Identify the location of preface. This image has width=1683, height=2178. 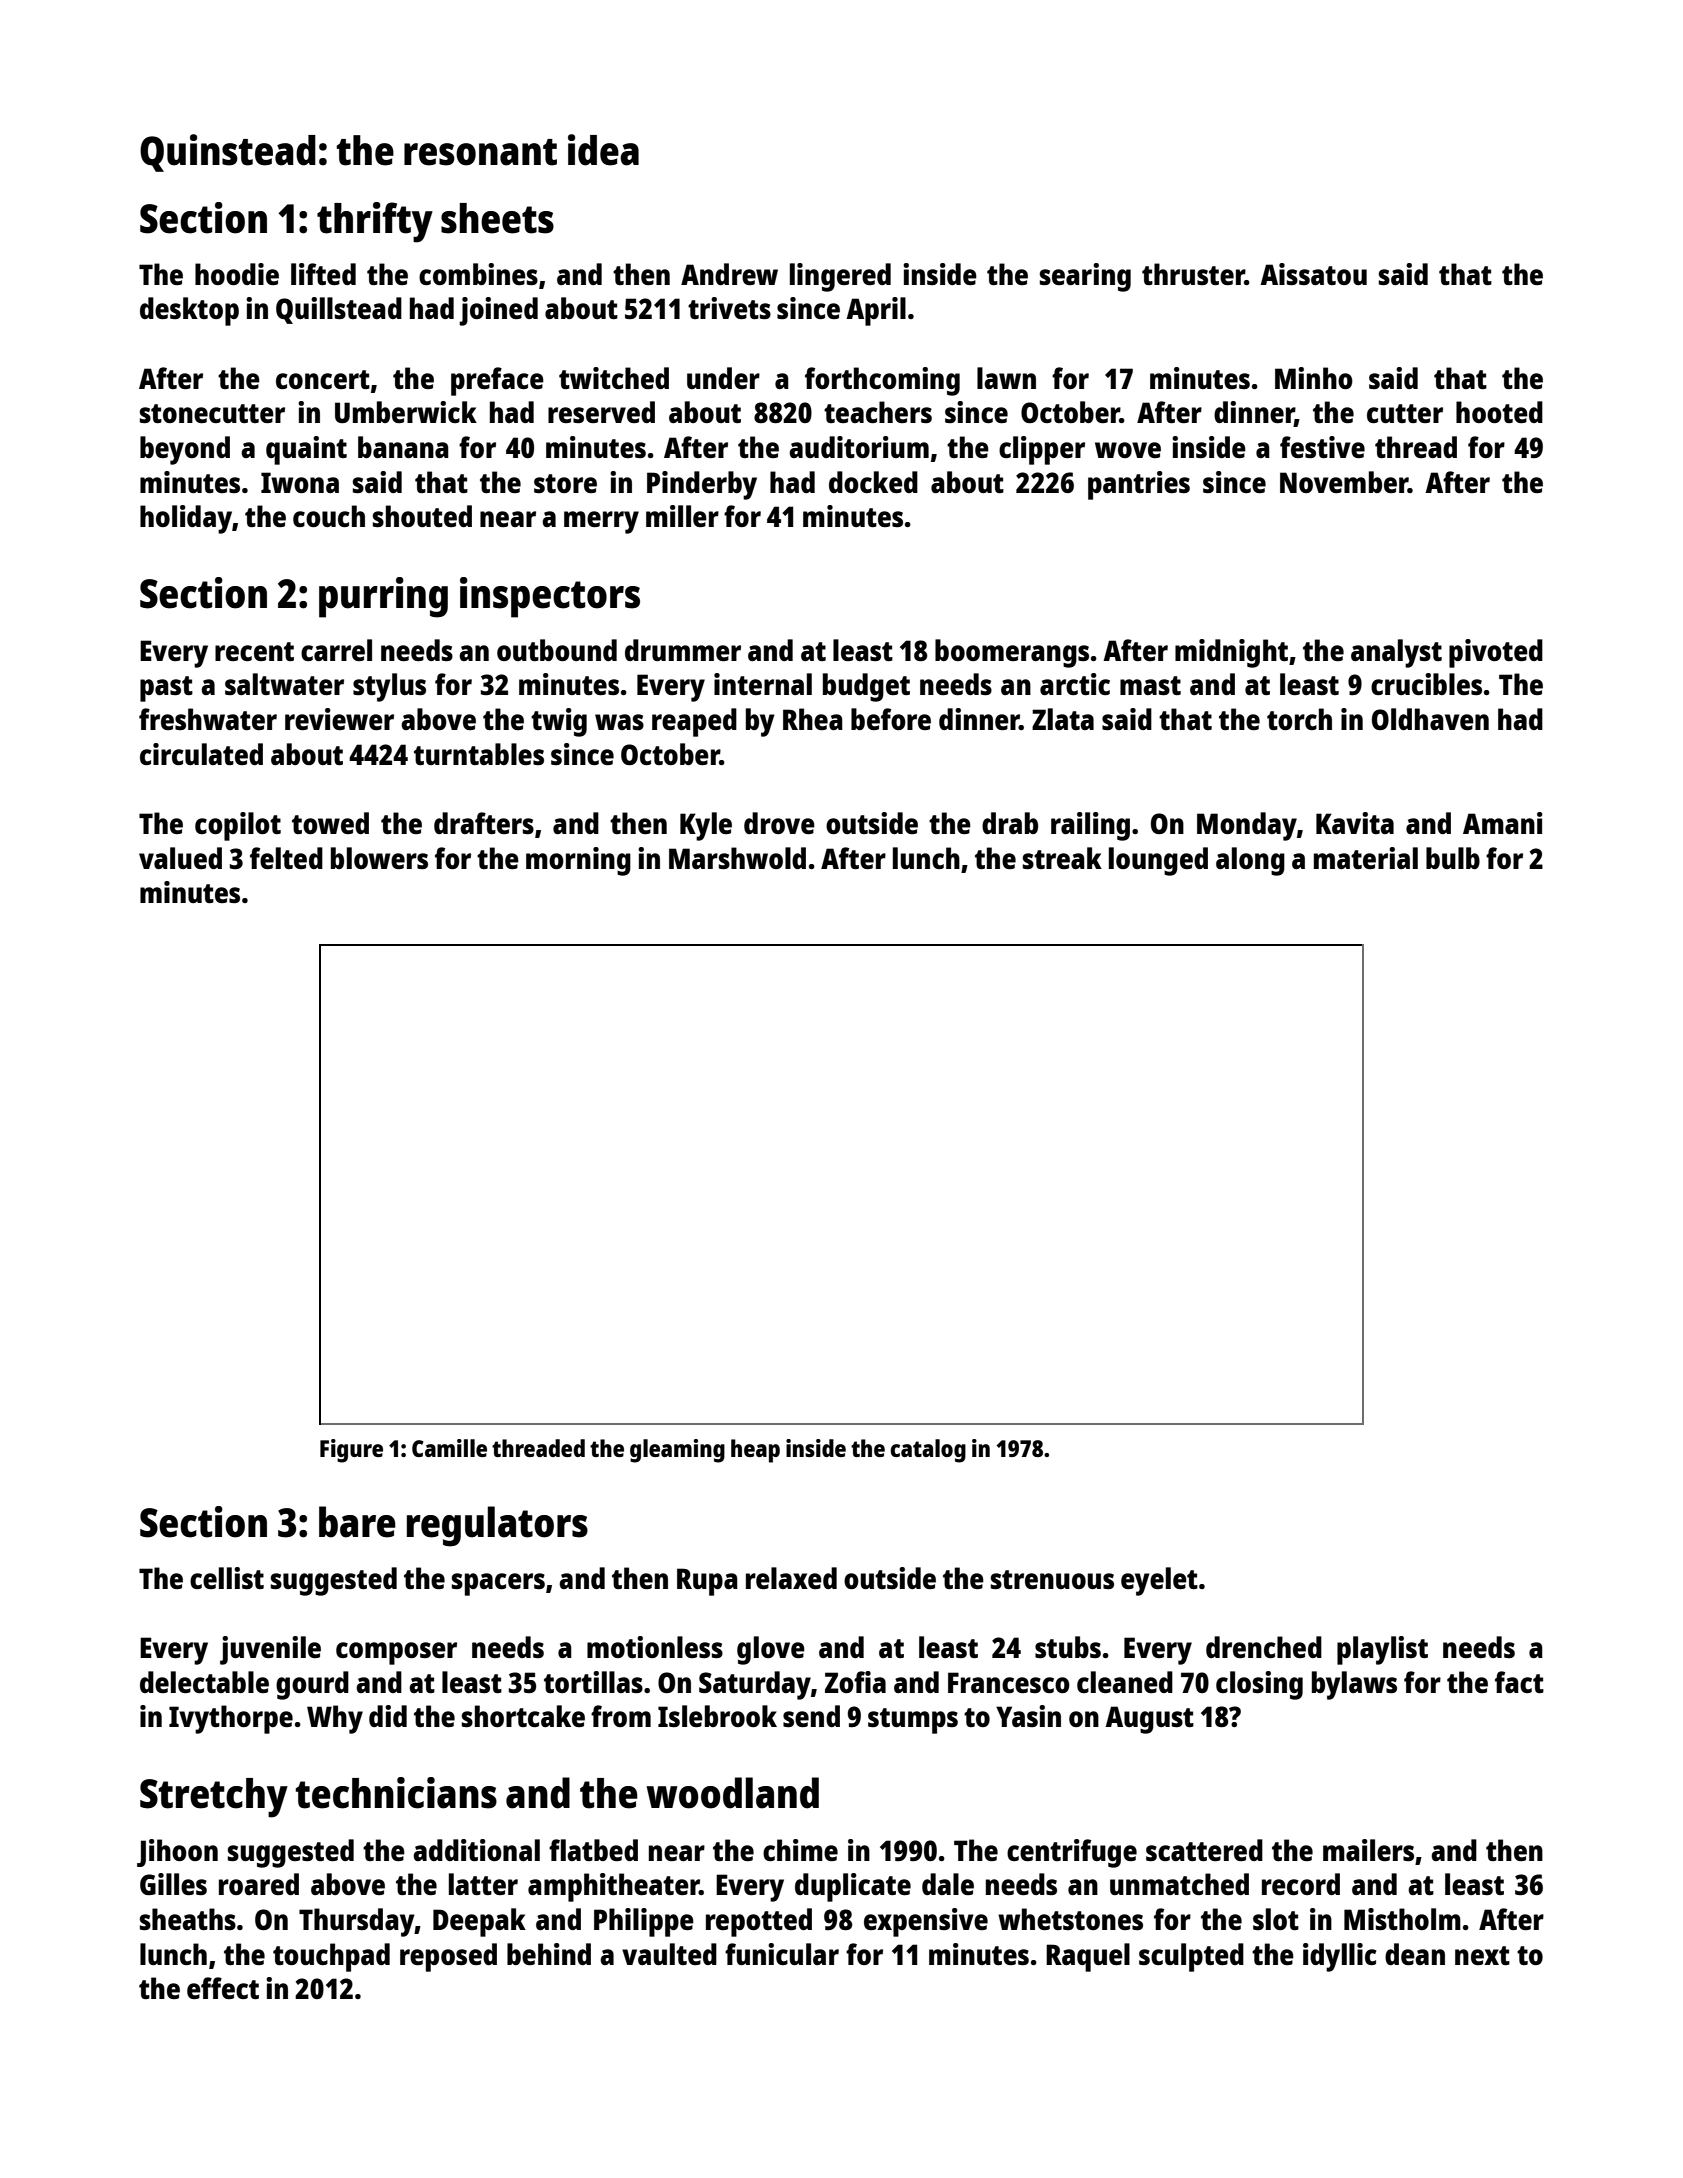
(497, 381).
